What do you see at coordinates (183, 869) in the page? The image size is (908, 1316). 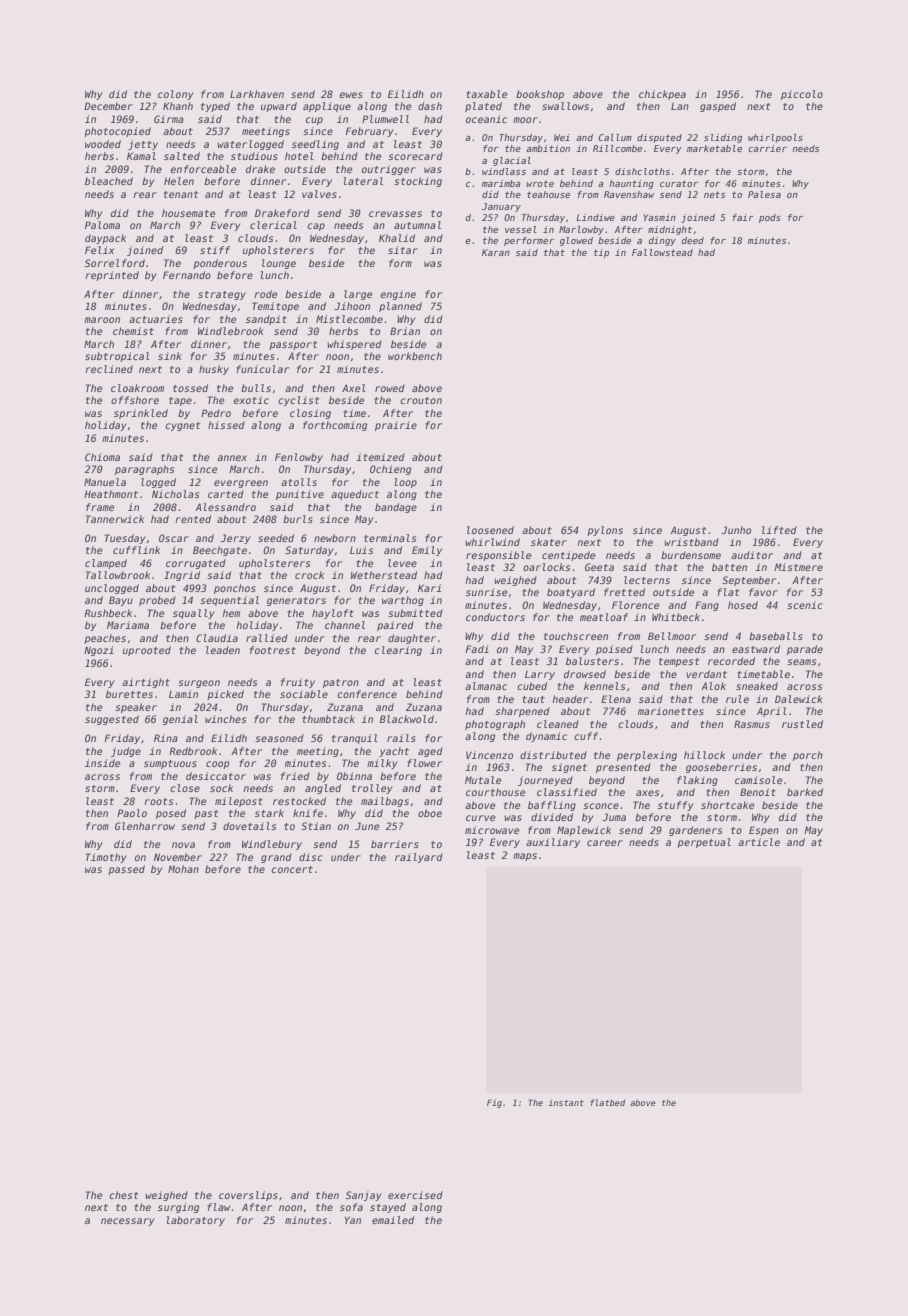 I see `Mohan` at bounding box center [183, 869].
